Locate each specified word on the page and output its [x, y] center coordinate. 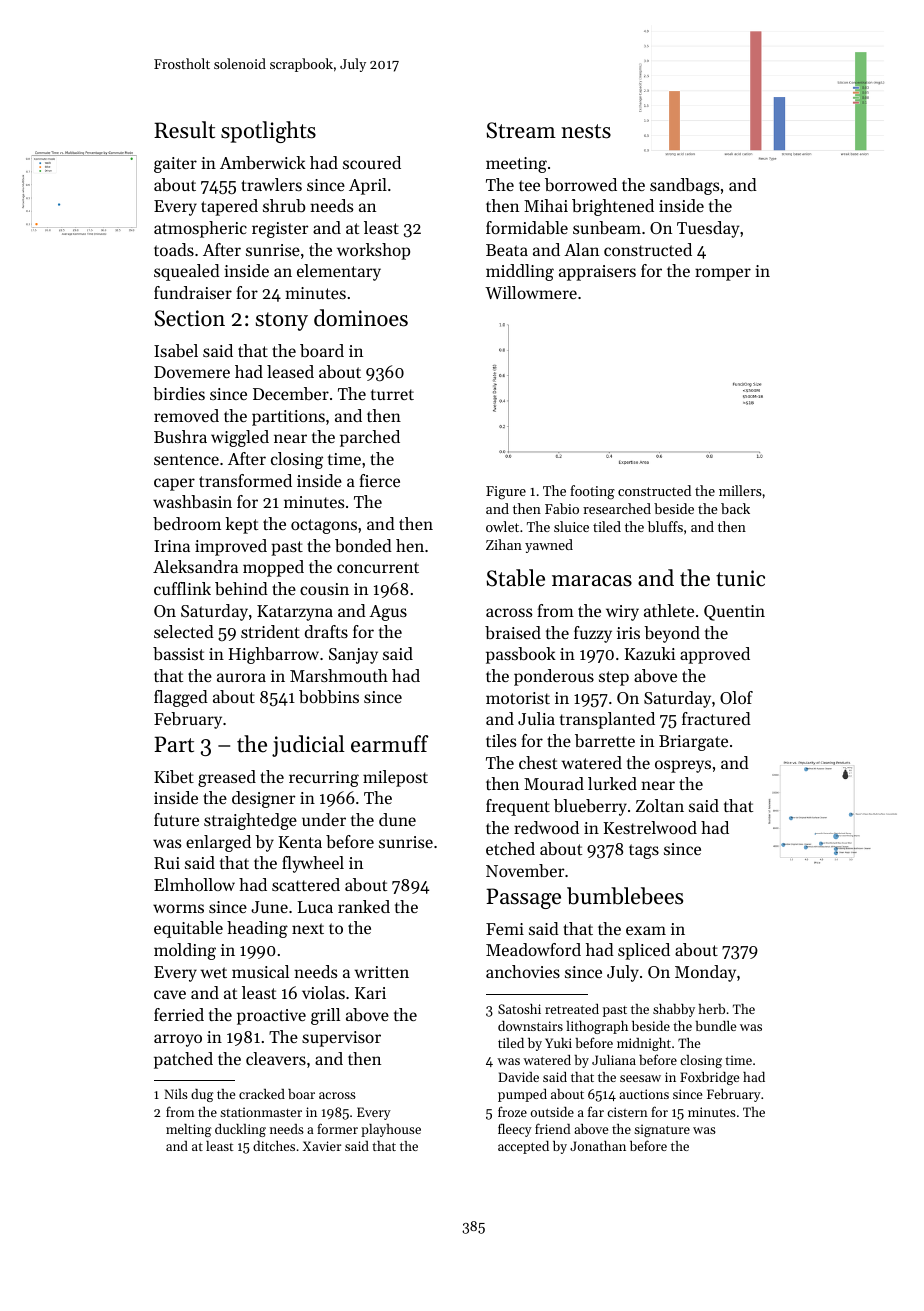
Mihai [546, 205]
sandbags [684, 186]
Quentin [734, 613]
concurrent [378, 567]
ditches [274, 1146]
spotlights [268, 132]
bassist [178, 653]
